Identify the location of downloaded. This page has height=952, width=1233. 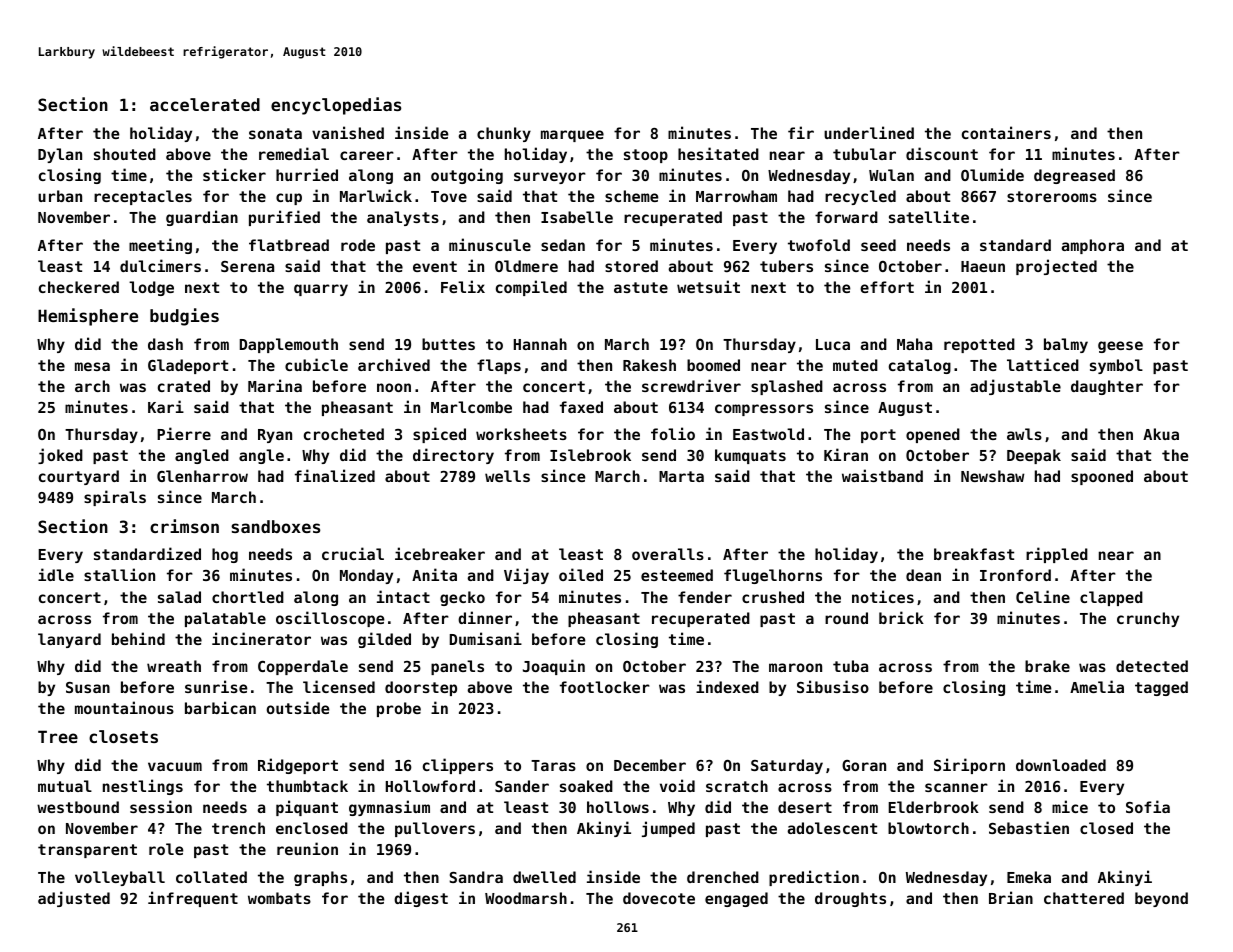
(1061, 765).
